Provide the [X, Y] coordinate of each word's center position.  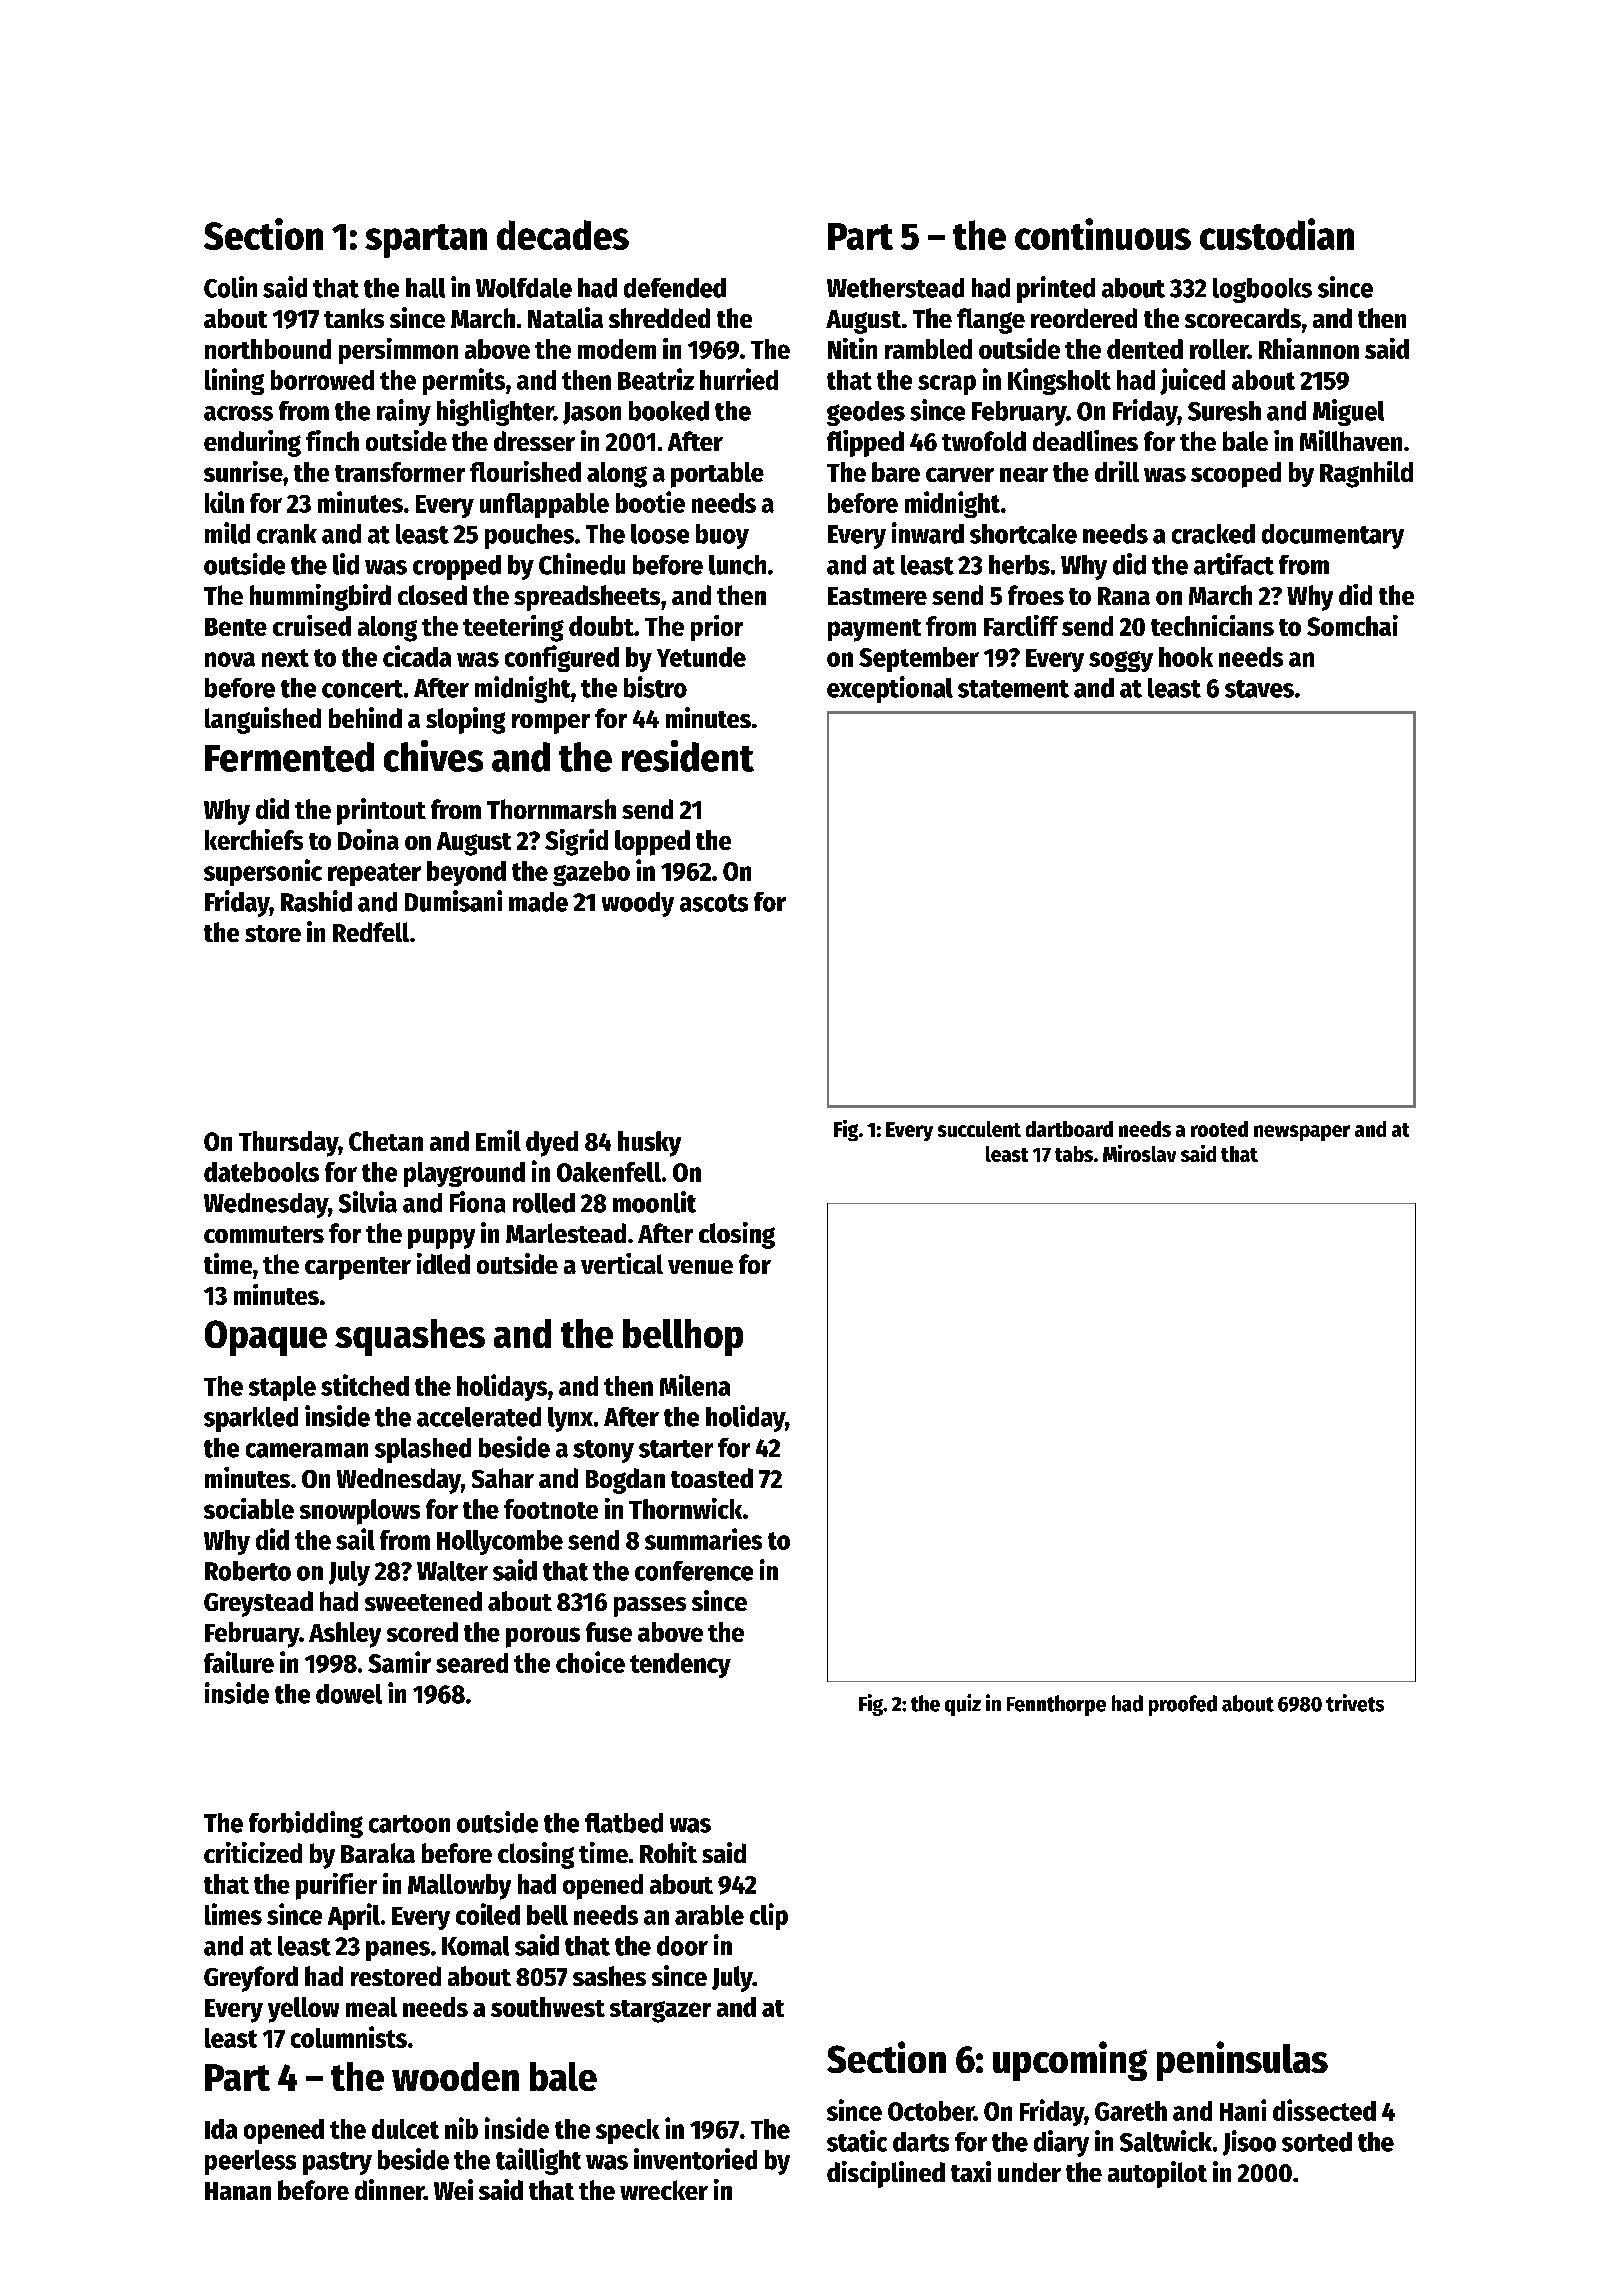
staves [1259, 689]
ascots [714, 903]
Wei [453, 2189]
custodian [1277, 234]
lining [234, 381]
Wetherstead [895, 288]
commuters [264, 1234]
